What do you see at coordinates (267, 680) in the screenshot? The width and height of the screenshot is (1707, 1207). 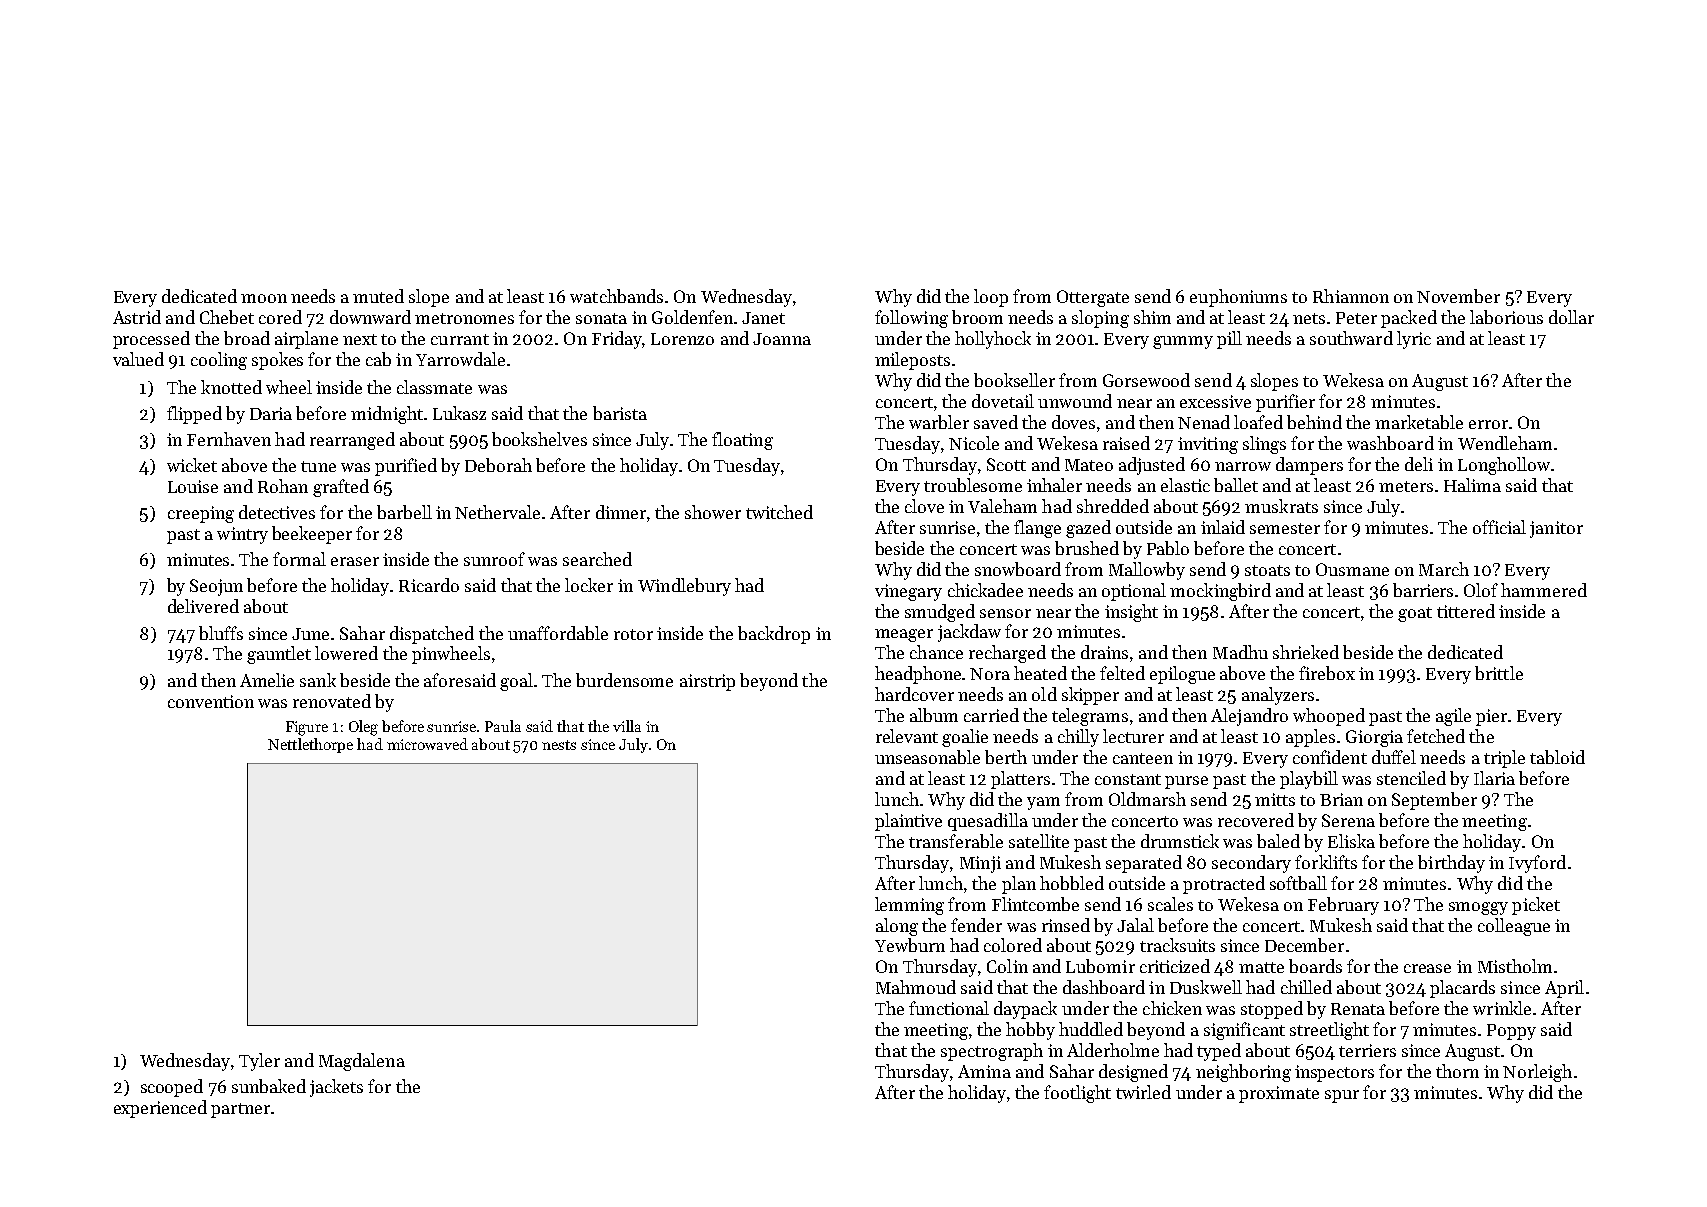 I see `Amelie` at bounding box center [267, 680].
